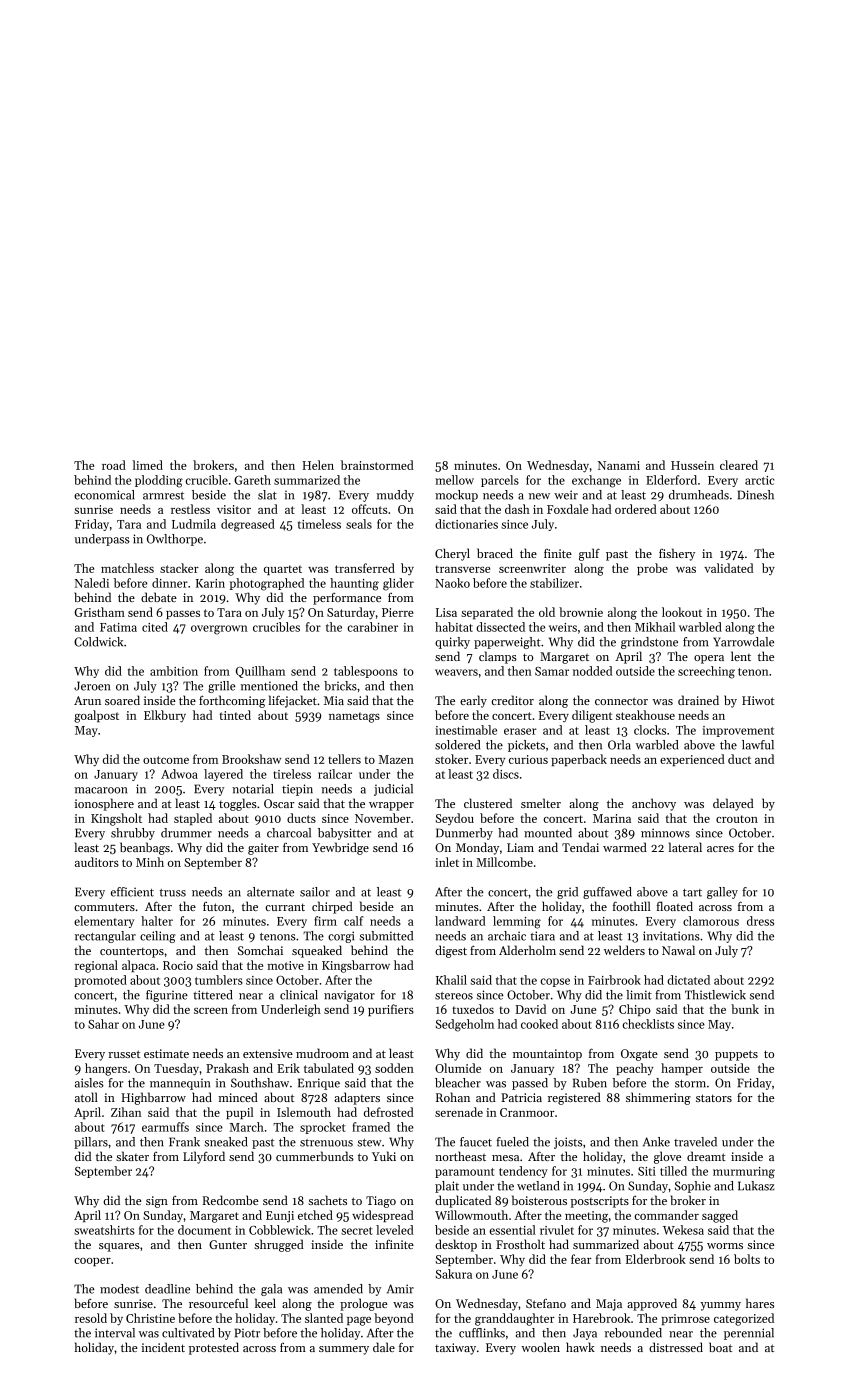 Image resolution: width=849 pixels, height=1400 pixels. Describe the element at coordinates (568, 1143) in the screenshot. I see `joists` at that location.
